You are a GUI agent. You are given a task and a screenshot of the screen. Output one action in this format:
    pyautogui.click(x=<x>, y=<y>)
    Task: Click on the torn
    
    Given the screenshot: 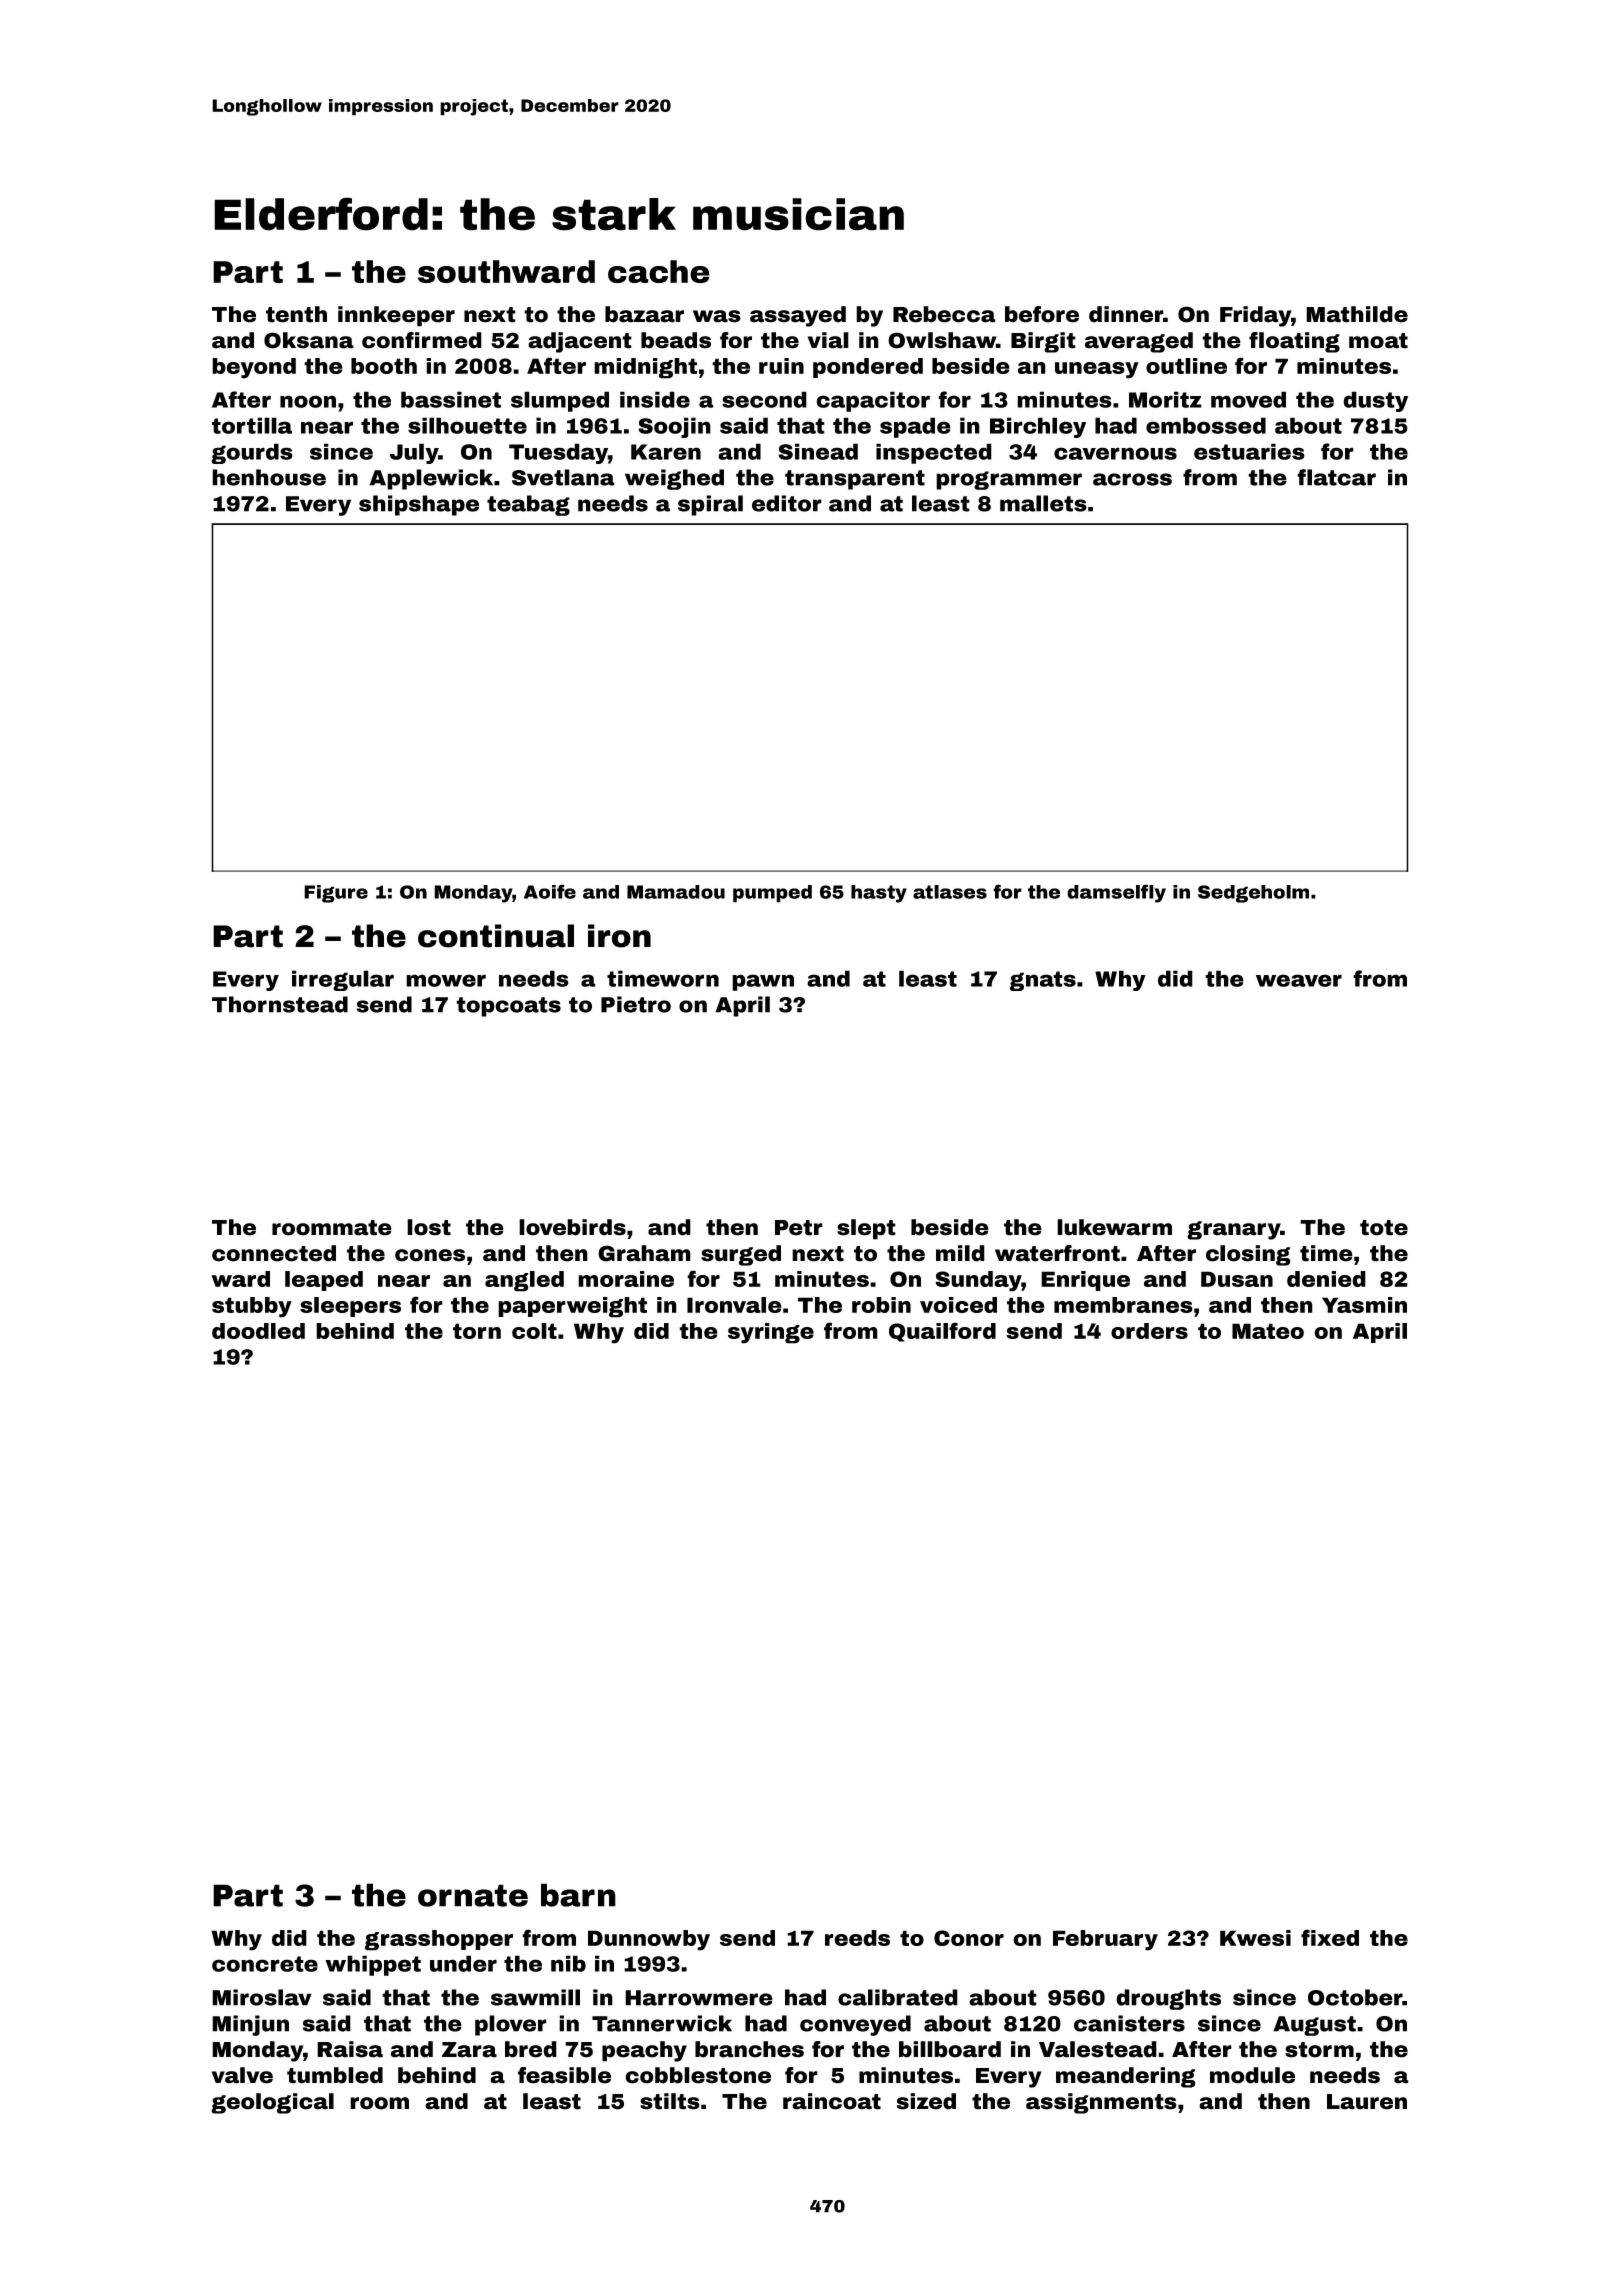 What is the action you would take?
    pyautogui.click(x=477, y=1331)
